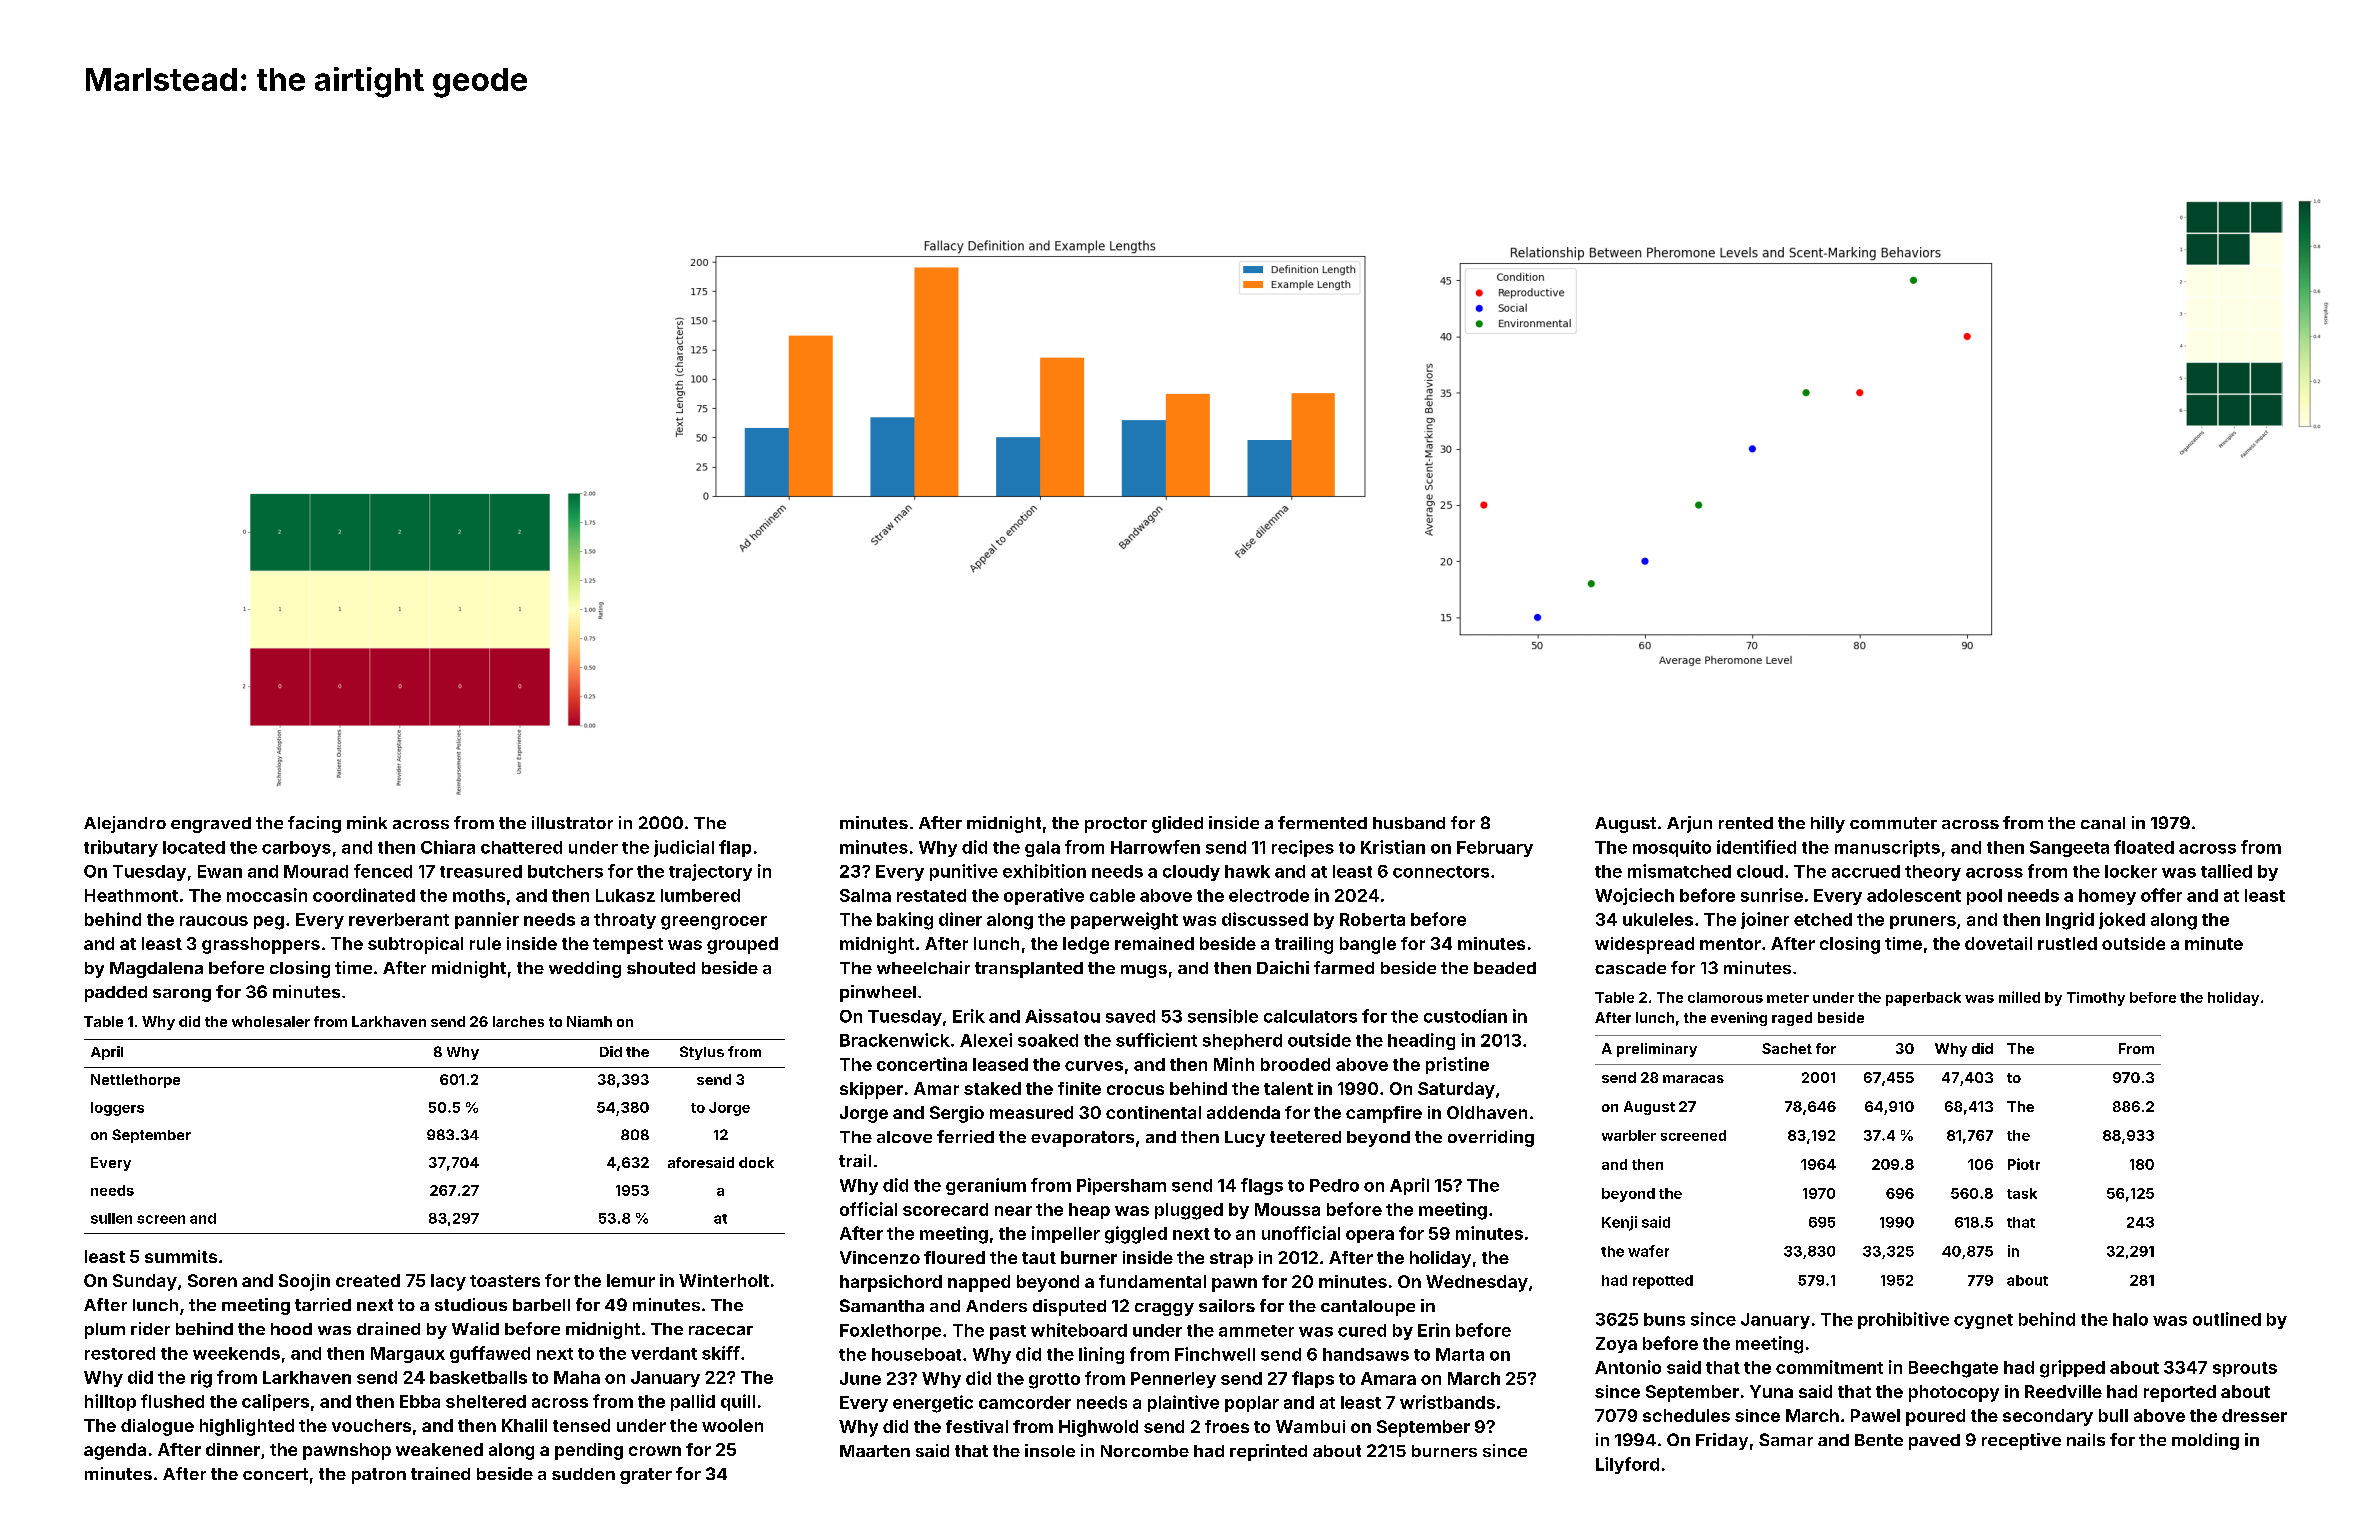 The width and height of the screenshot is (2380, 1540). I want to click on canal, so click(2103, 823).
